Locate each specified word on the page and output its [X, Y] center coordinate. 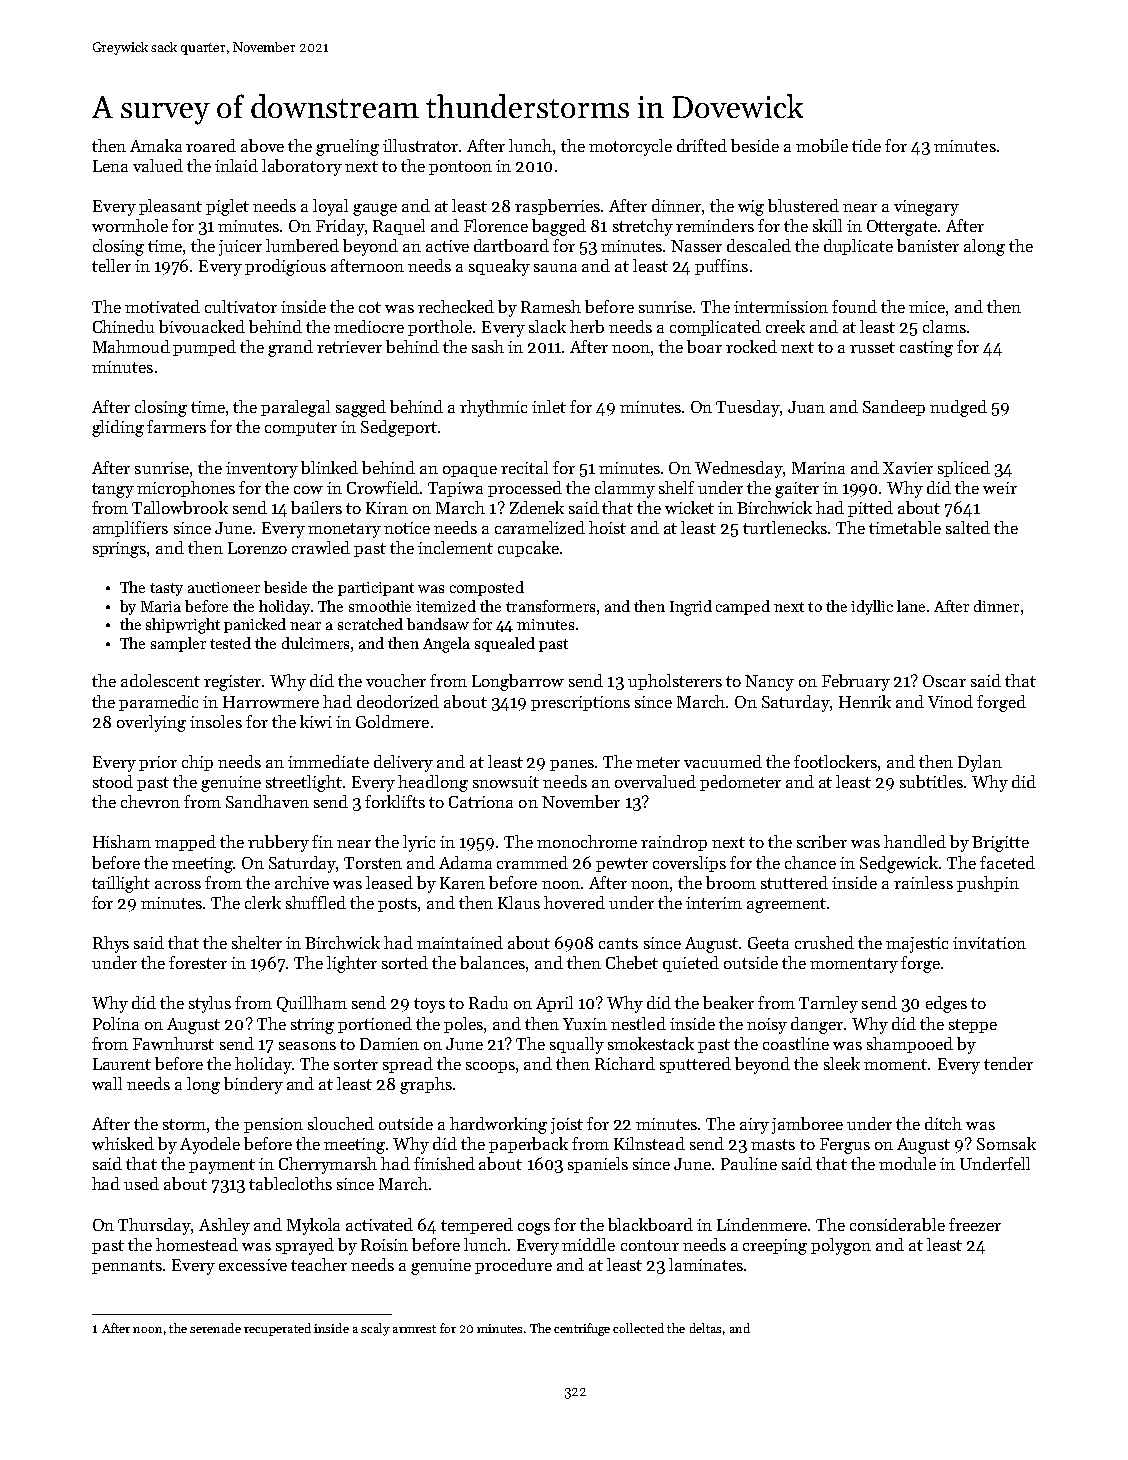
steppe [973, 1026]
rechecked [456, 306]
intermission [781, 307]
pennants [127, 1267]
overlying [151, 723]
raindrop [674, 843]
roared [211, 145]
